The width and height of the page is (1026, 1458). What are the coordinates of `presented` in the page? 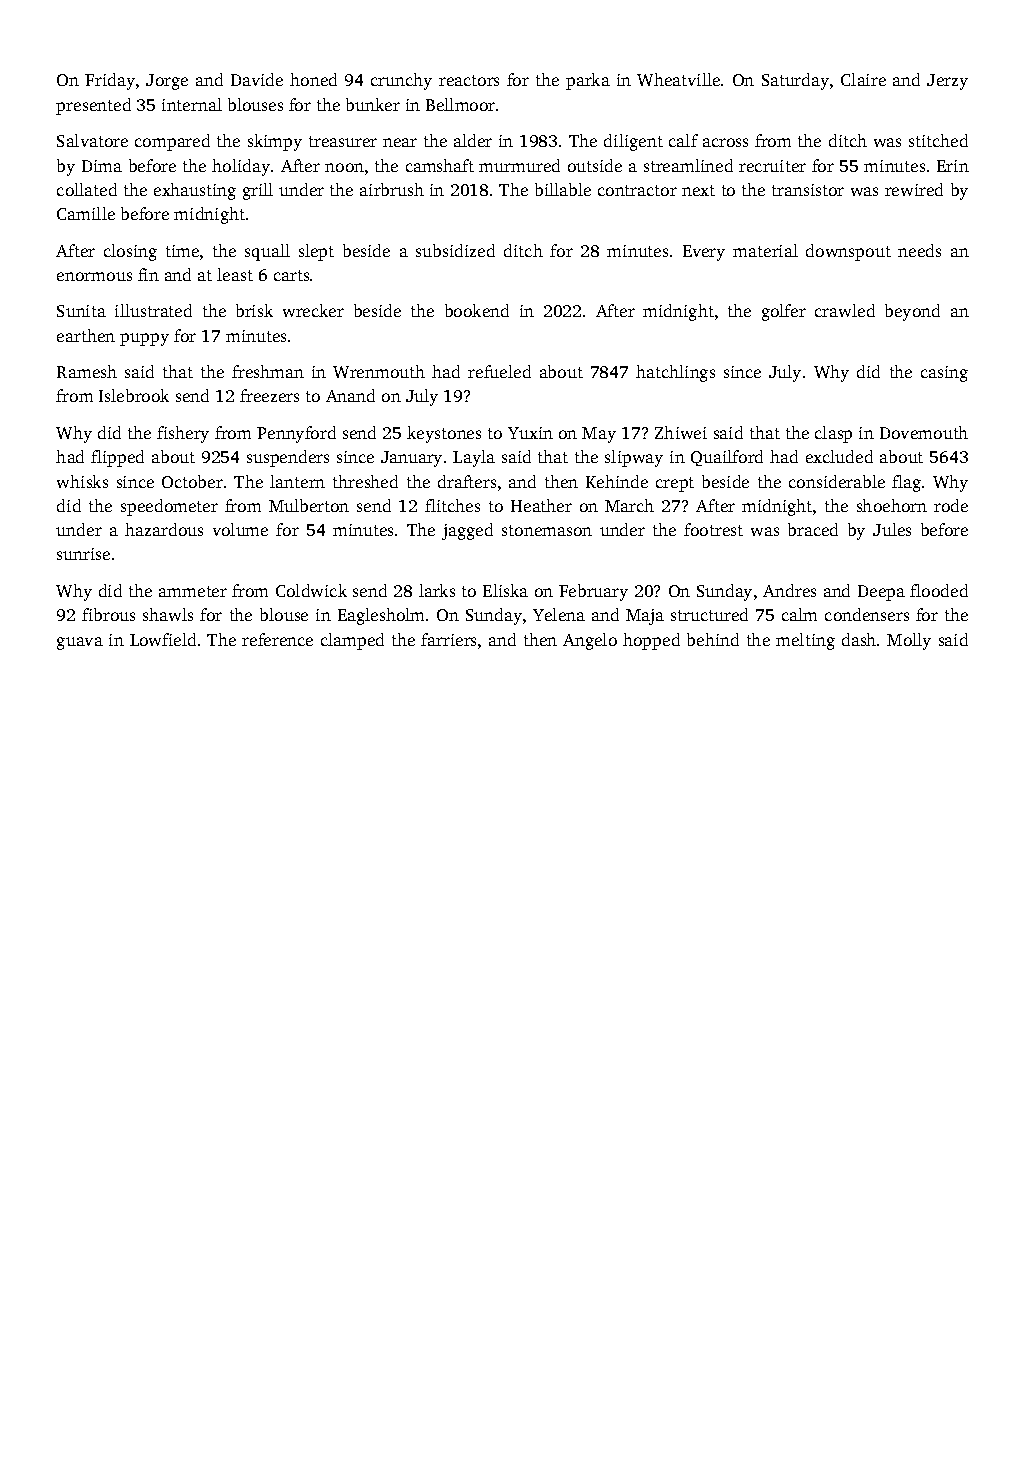 It's located at (93, 106).
